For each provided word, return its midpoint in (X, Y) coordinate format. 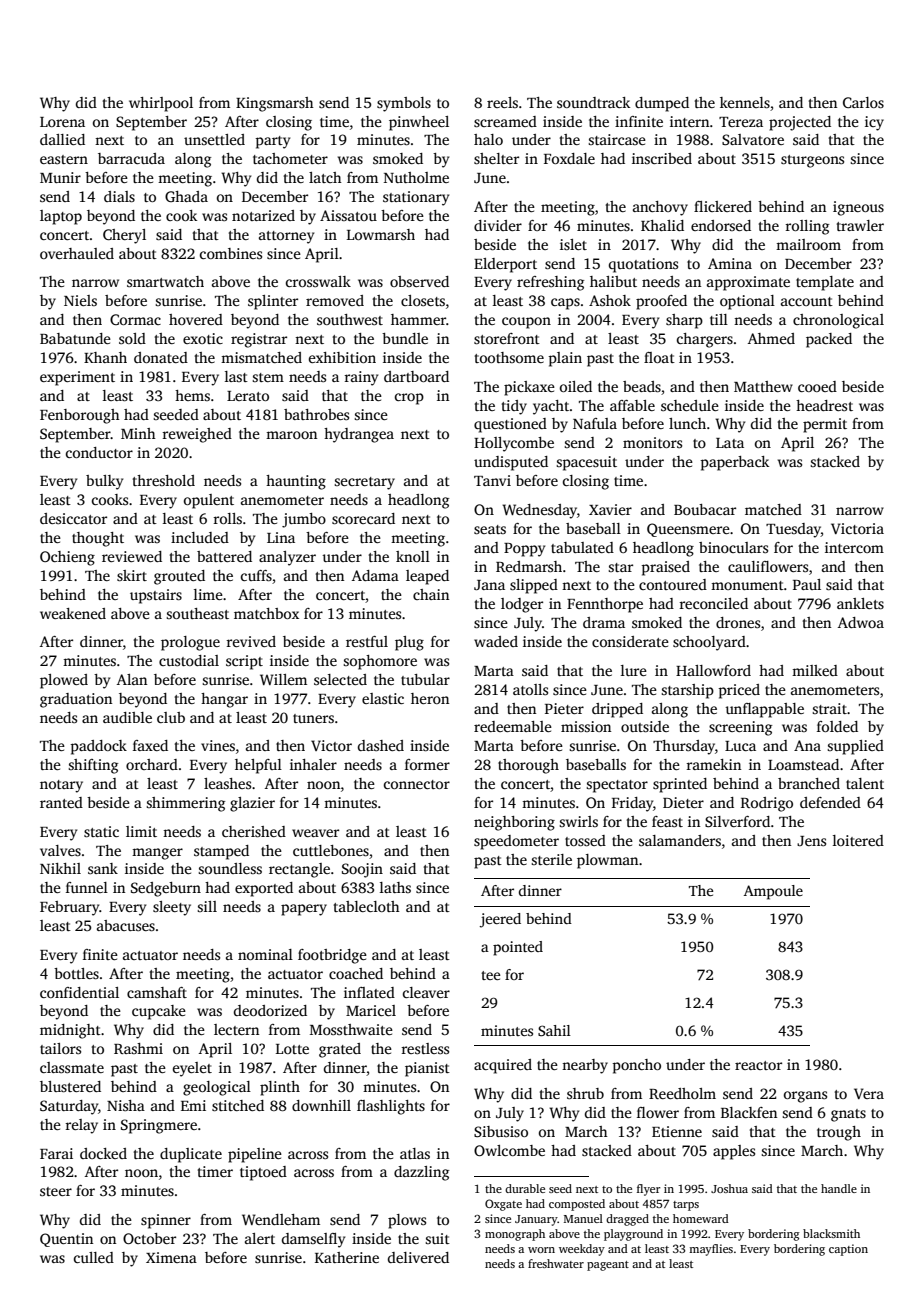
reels (502, 102)
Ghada (186, 196)
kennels (745, 102)
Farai (56, 1153)
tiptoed (263, 1173)
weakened (73, 613)
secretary (364, 483)
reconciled (713, 603)
